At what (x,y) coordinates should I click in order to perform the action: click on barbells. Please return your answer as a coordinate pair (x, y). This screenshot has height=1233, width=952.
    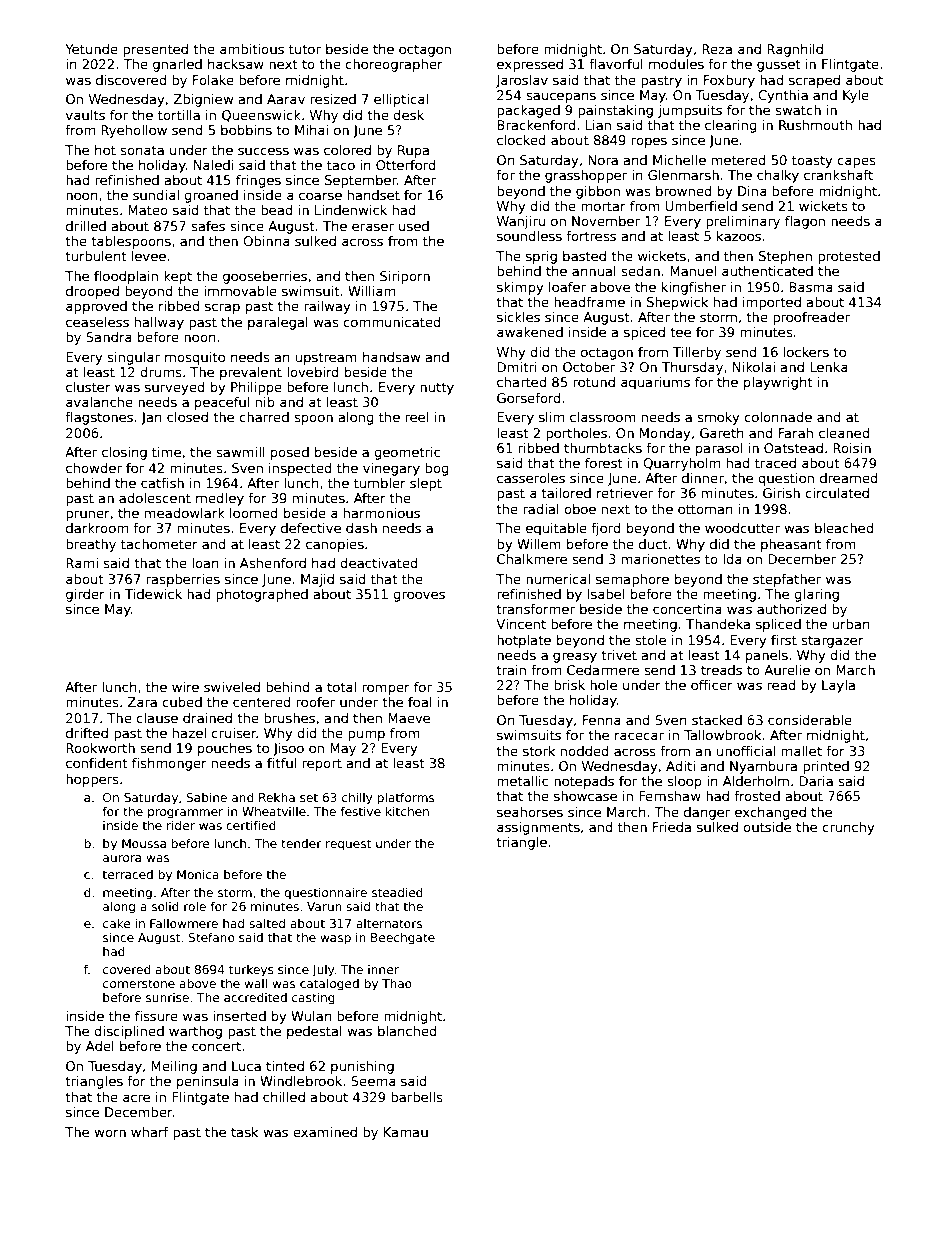
    Looking at the image, I should click on (417, 1097).
